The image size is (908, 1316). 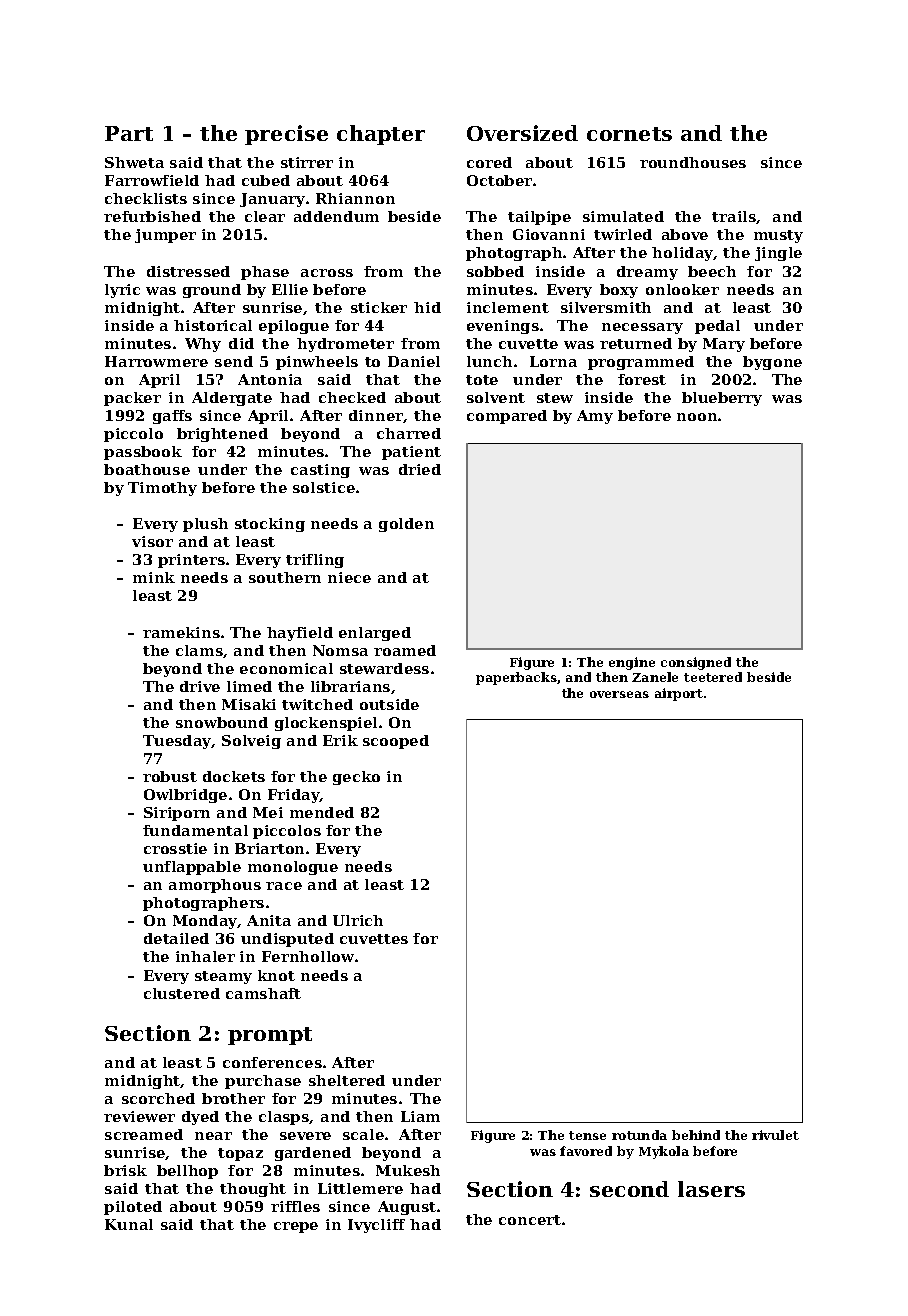 What do you see at coordinates (405, 650) in the document?
I see `roamed` at bounding box center [405, 650].
